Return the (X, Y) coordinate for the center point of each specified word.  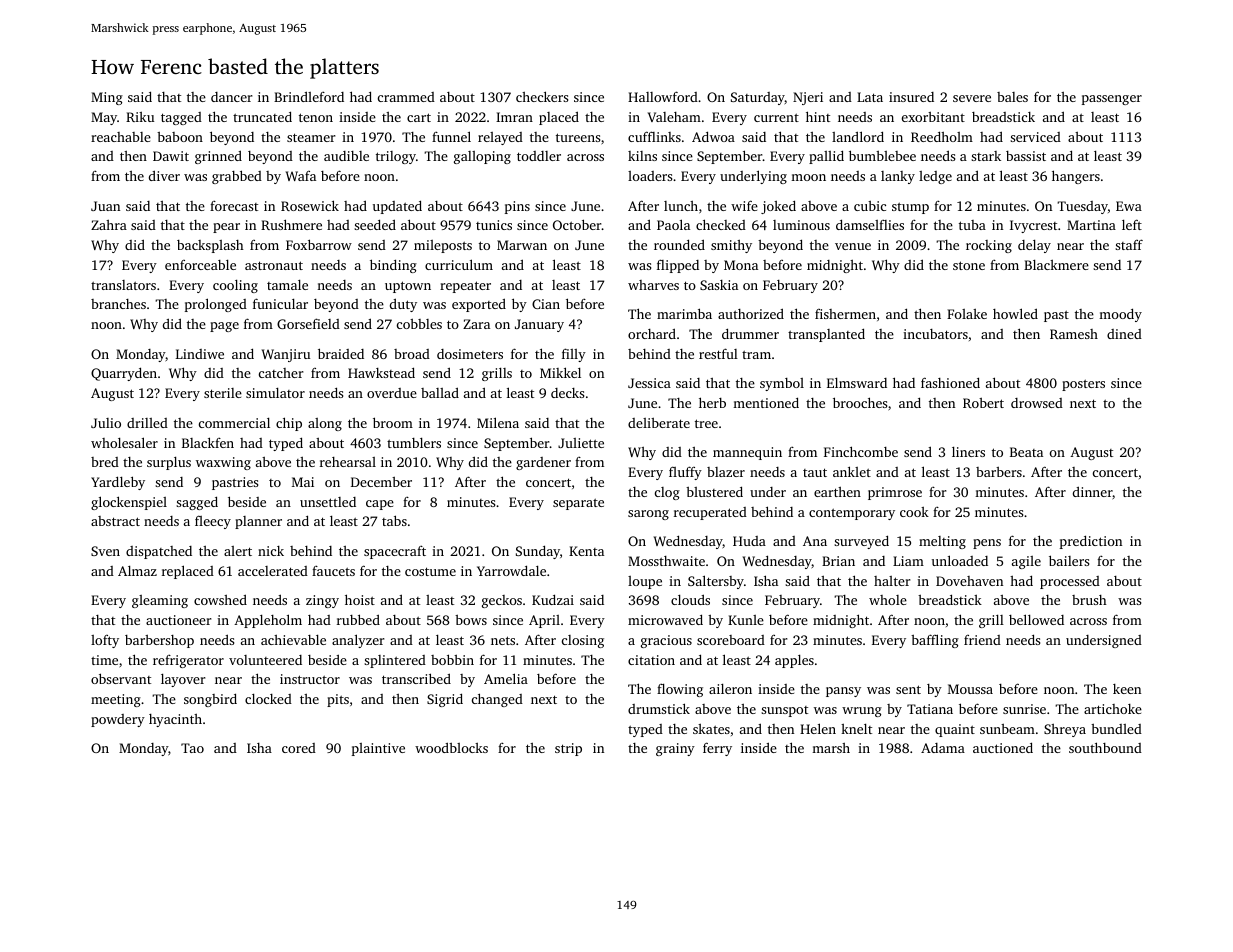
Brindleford (309, 96)
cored (299, 748)
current (776, 117)
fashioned (950, 382)
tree (706, 423)
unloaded (960, 560)
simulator (275, 393)
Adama (943, 748)
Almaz (137, 571)
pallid (826, 157)
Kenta (586, 551)
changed (497, 700)
